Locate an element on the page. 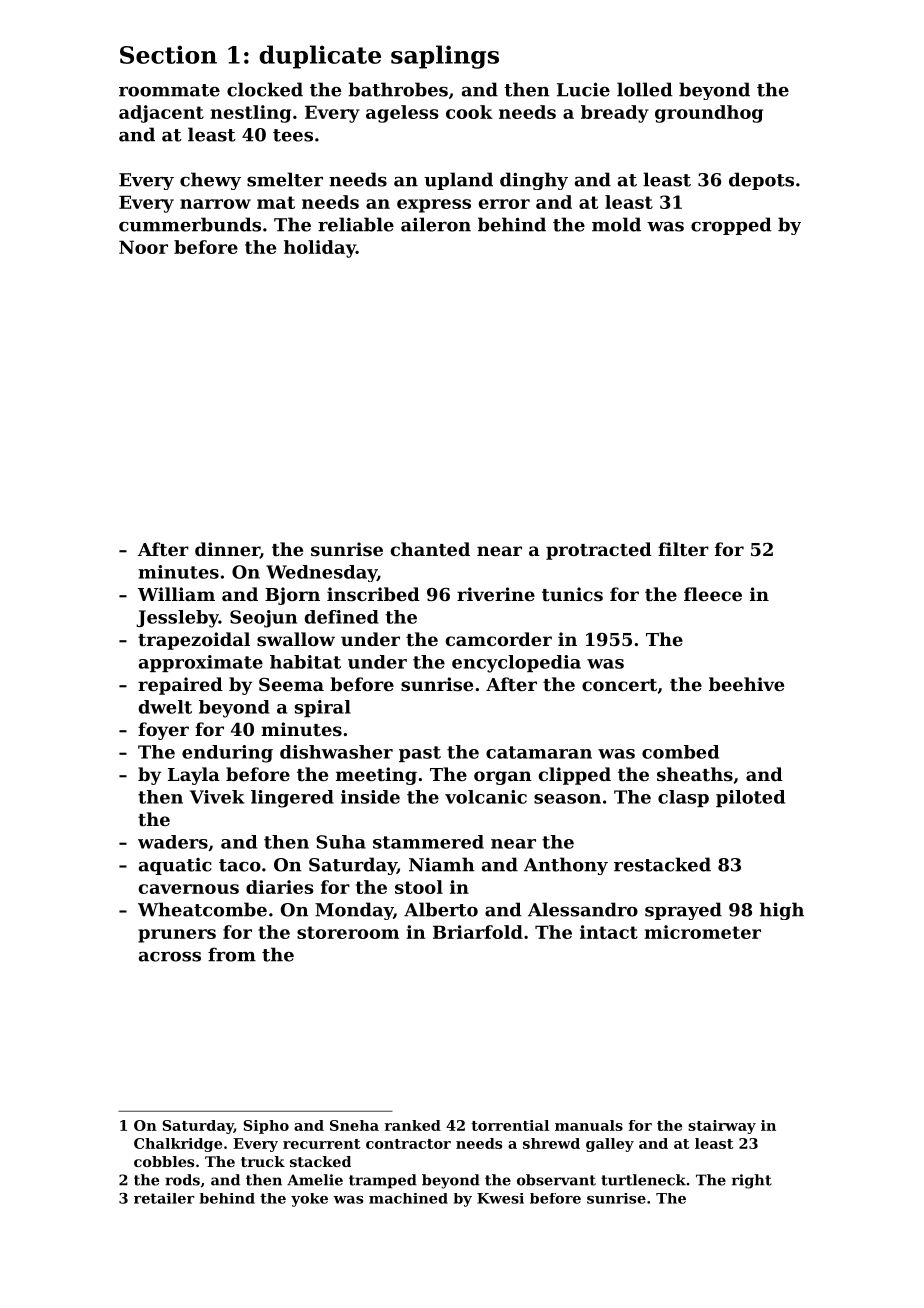 Image resolution: width=924 pixels, height=1308 pixels. dinner is located at coordinates (227, 550).
